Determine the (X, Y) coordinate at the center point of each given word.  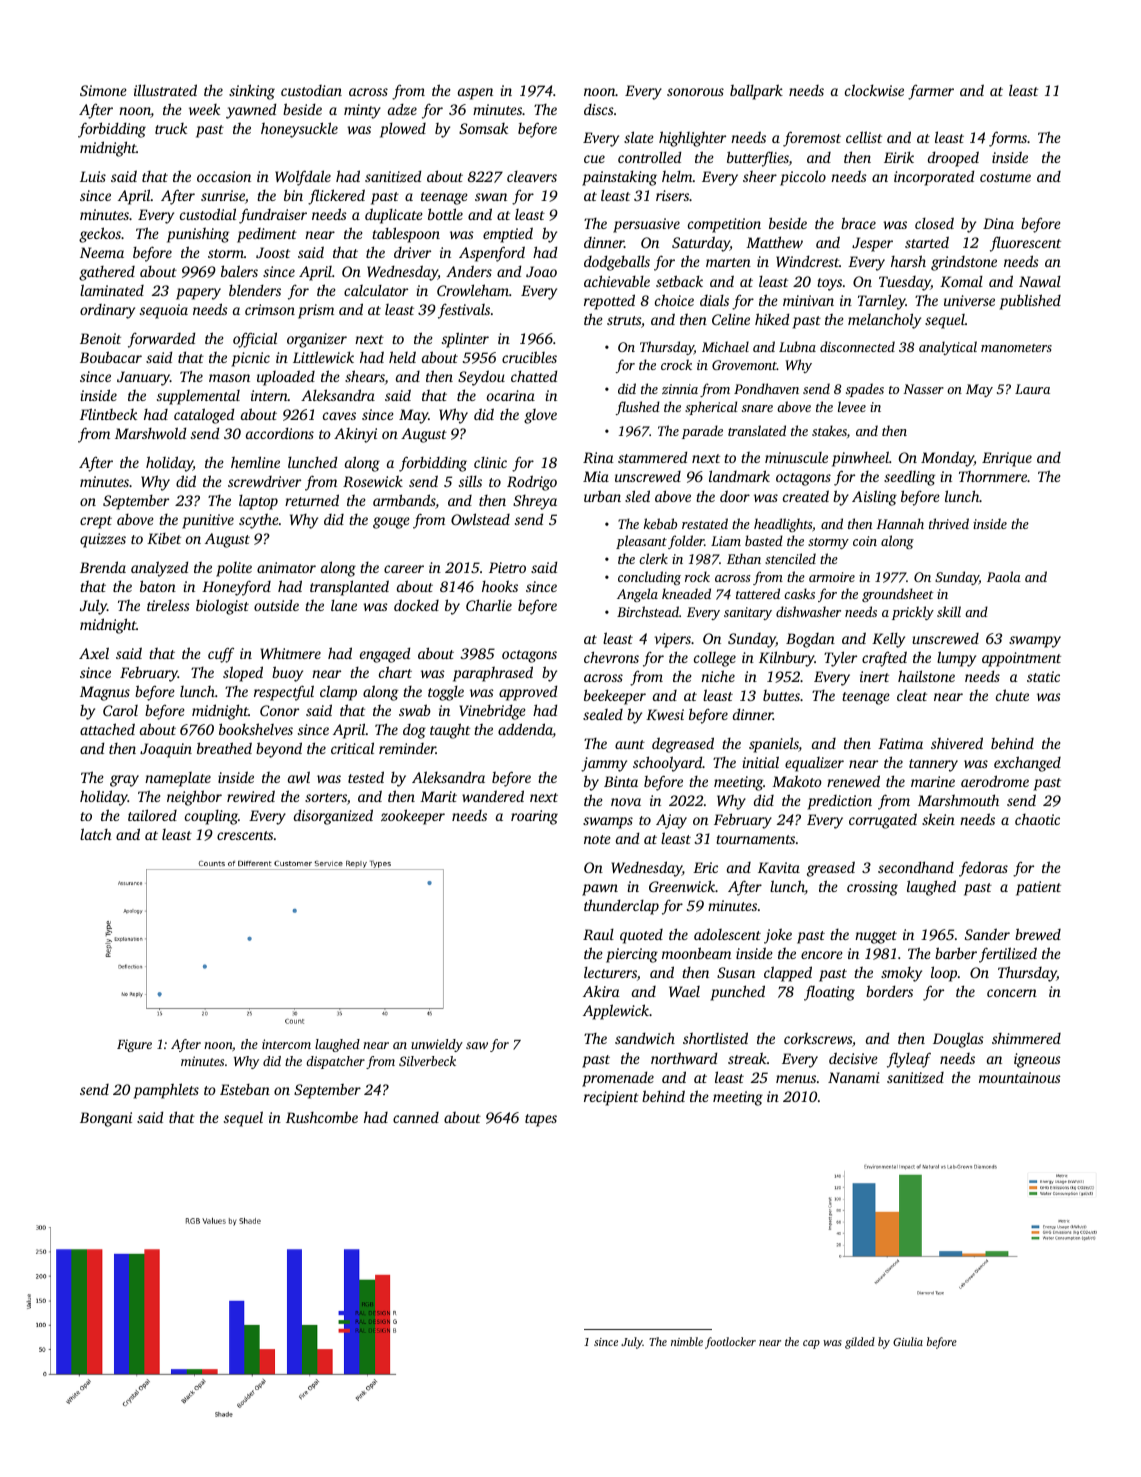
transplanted (349, 588)
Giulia (908, 1341)
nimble (687, 1341)
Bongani (106, 1119)
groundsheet (898, 595)
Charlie (489, 605)
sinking (252, 92)
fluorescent (1025, 244)
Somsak (483, 128)
